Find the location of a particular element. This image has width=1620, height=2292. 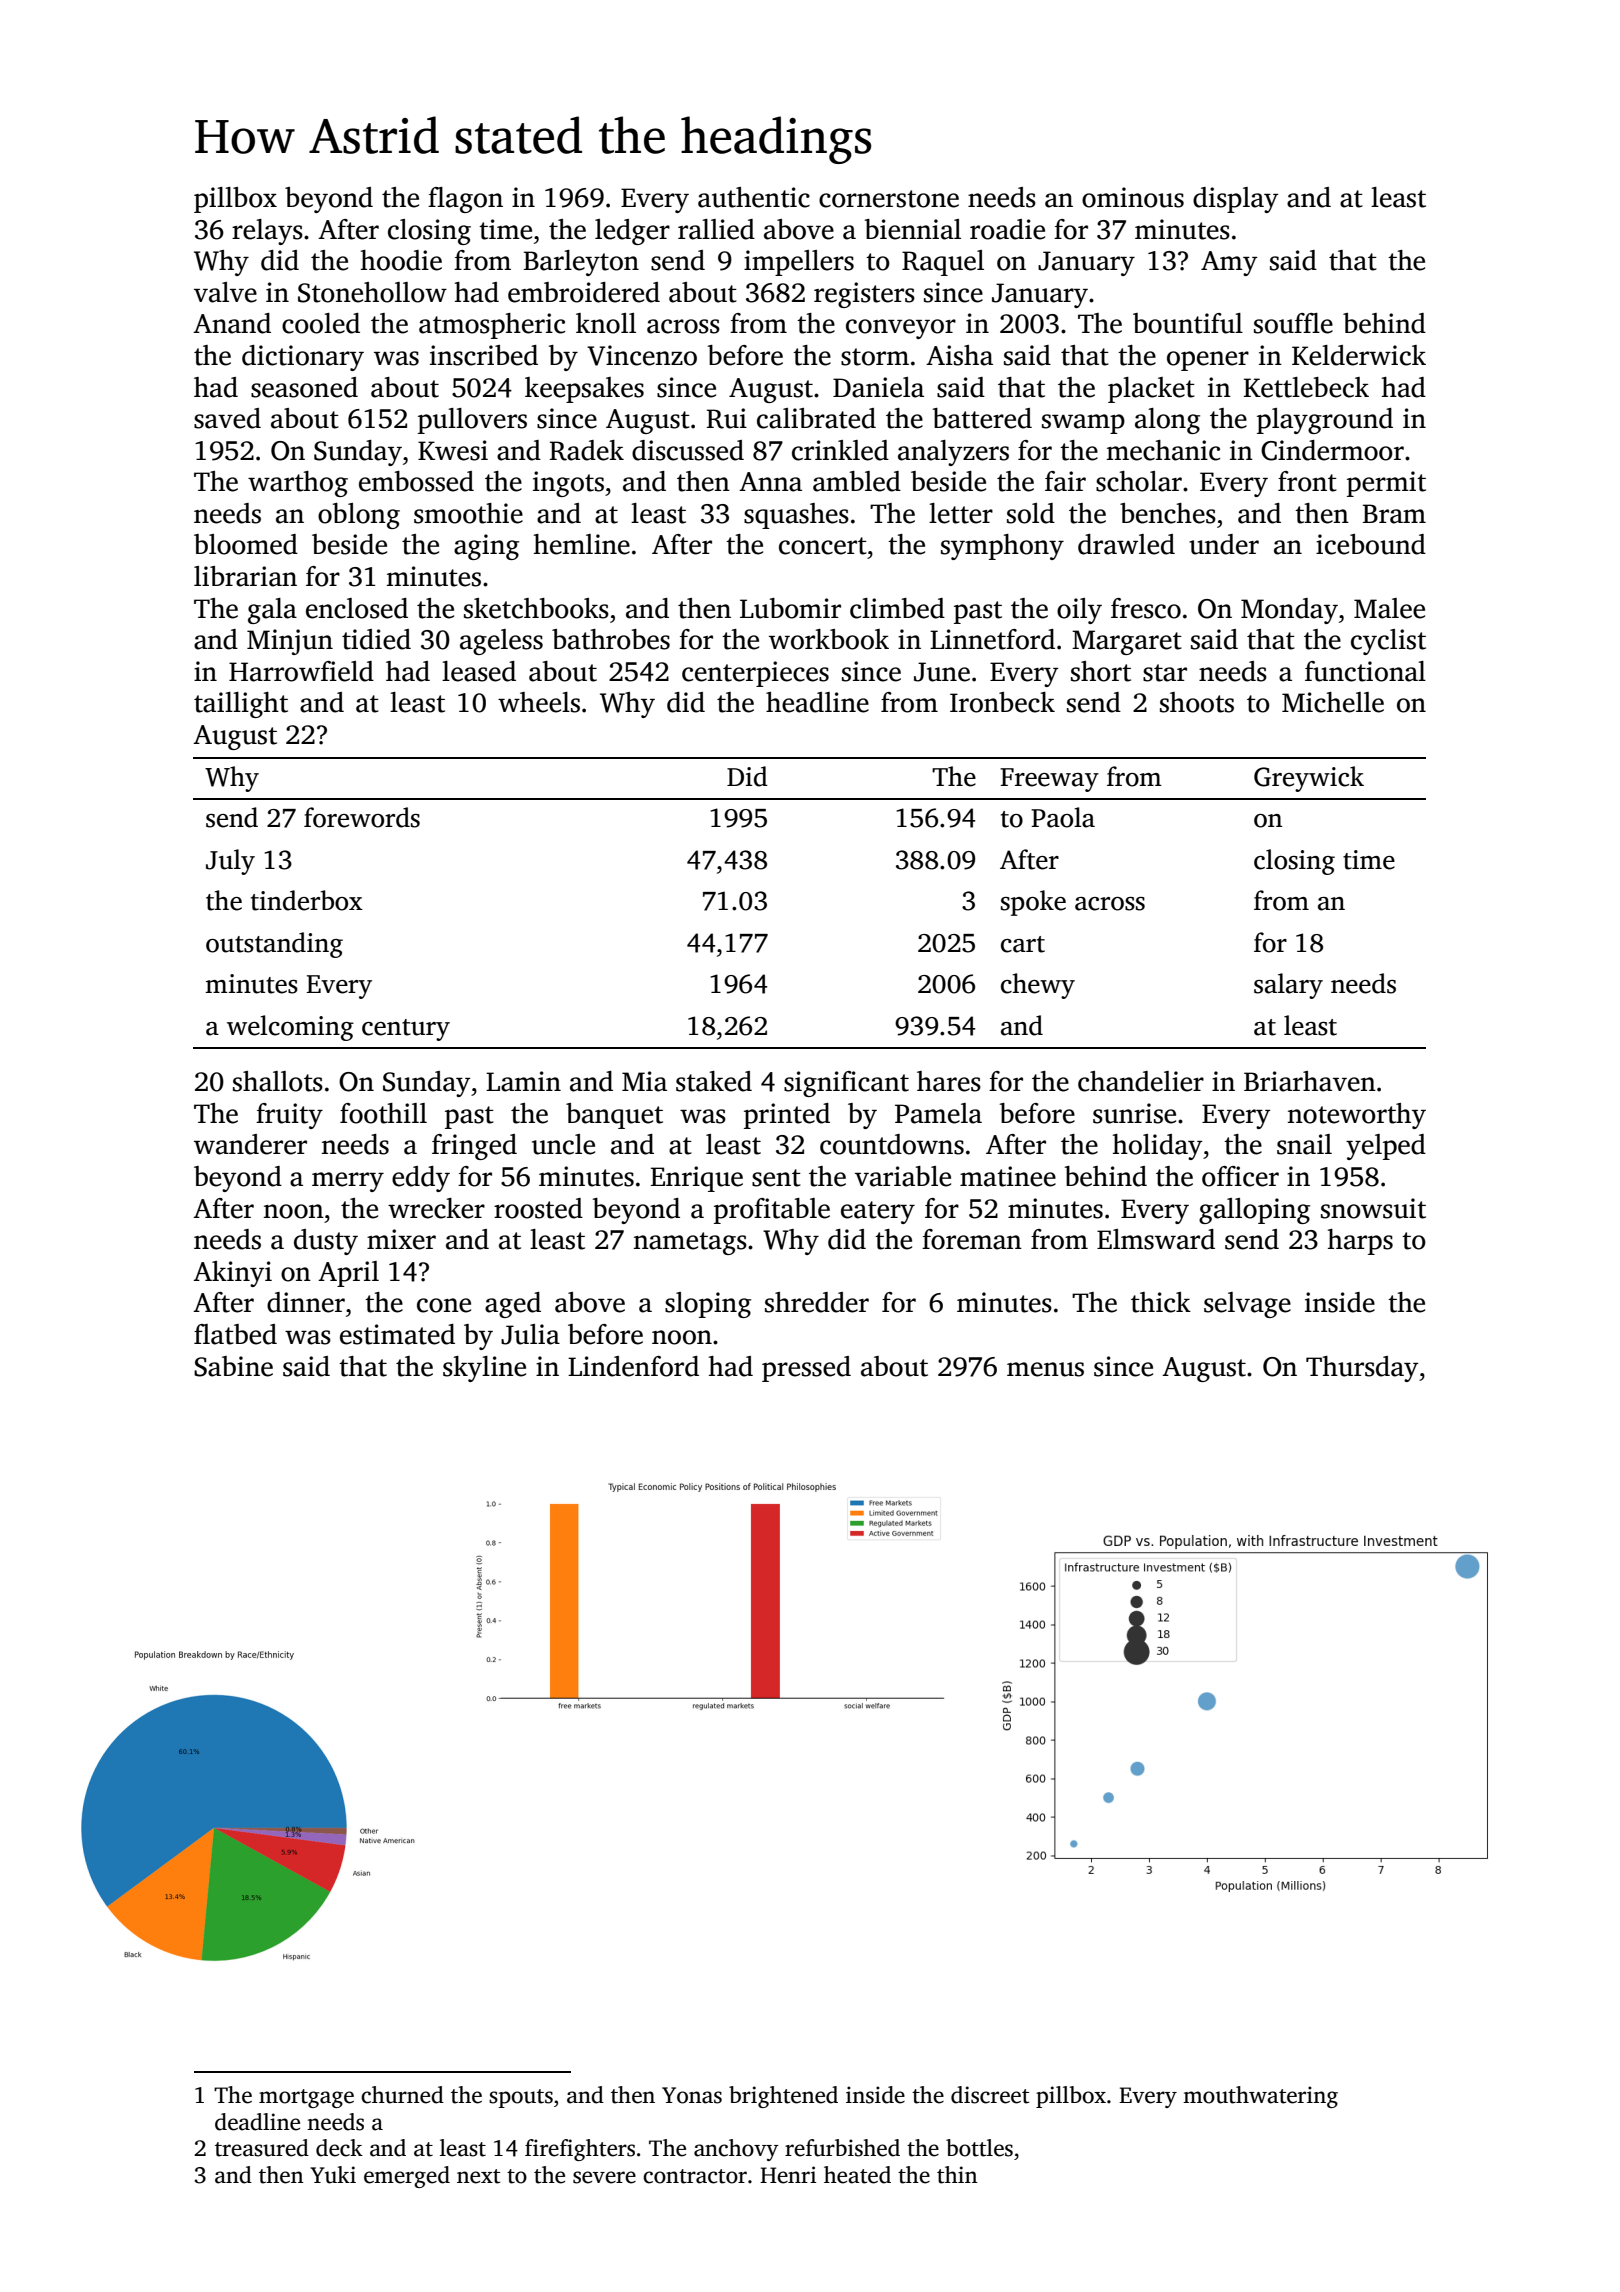

Lindenford is located at coordinates (633, 1366).
